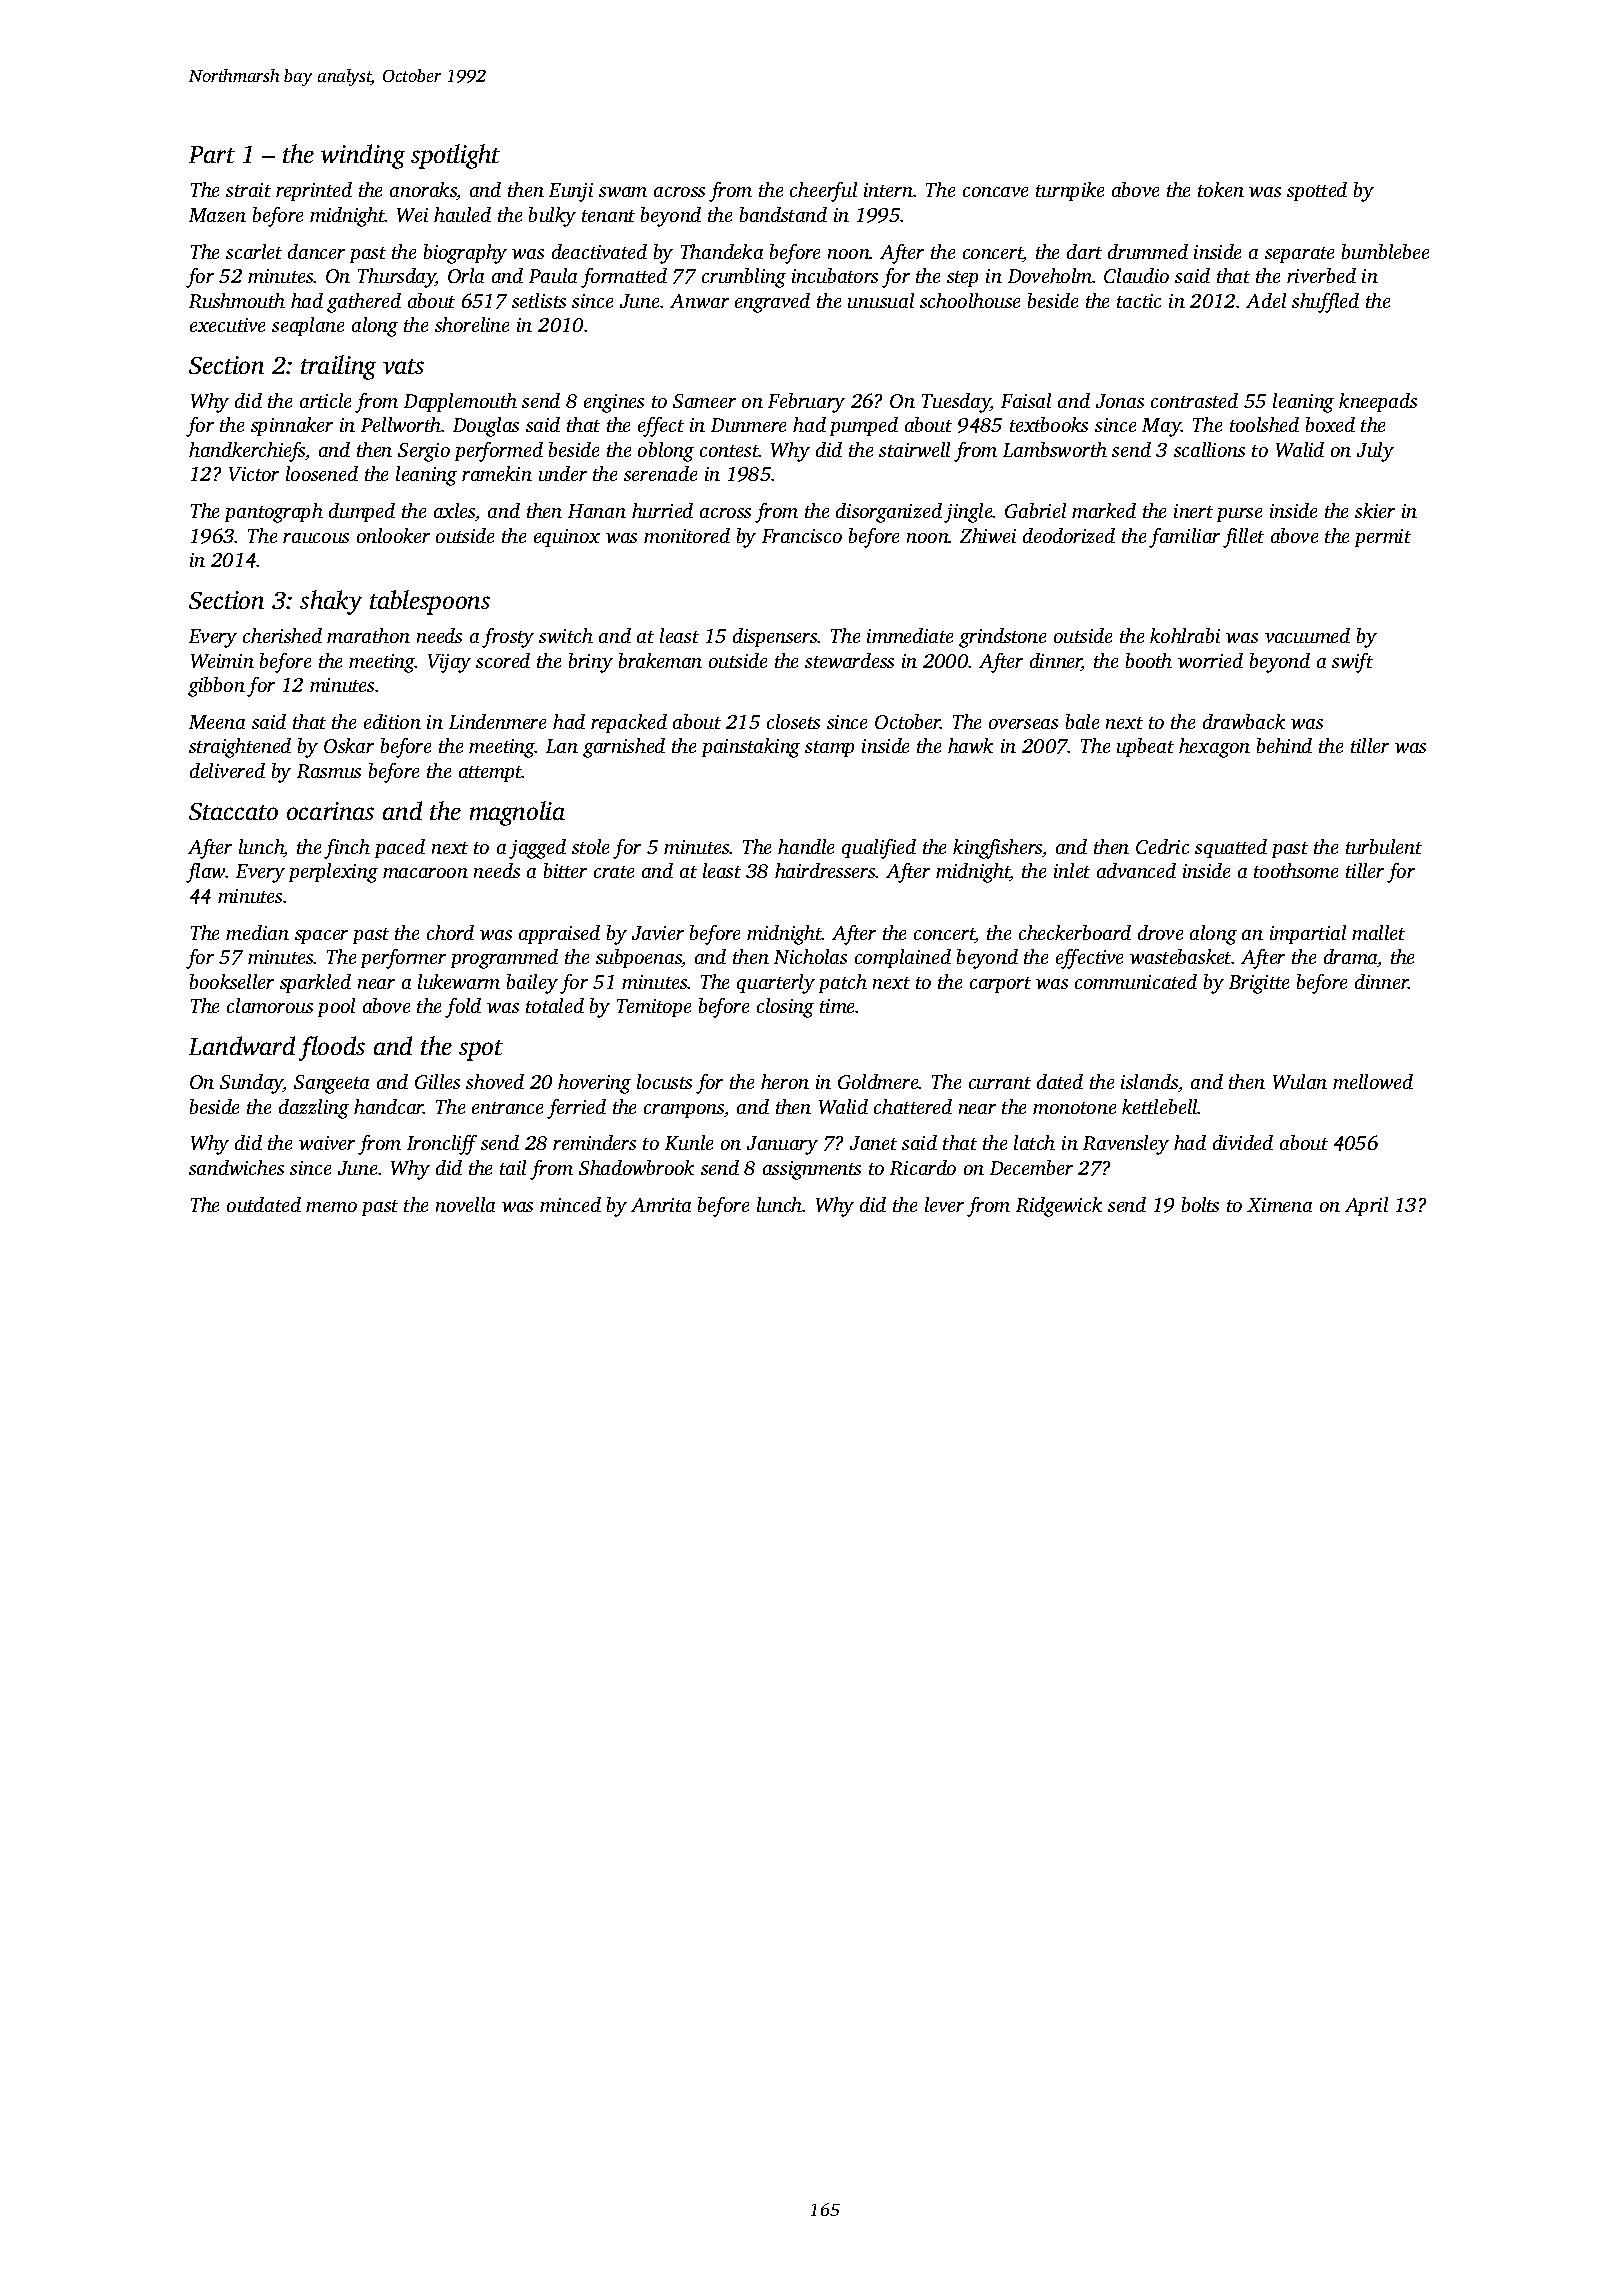 This screenshot has height=2292, width=1620. I want to click on hawk, so click(970, 745).
